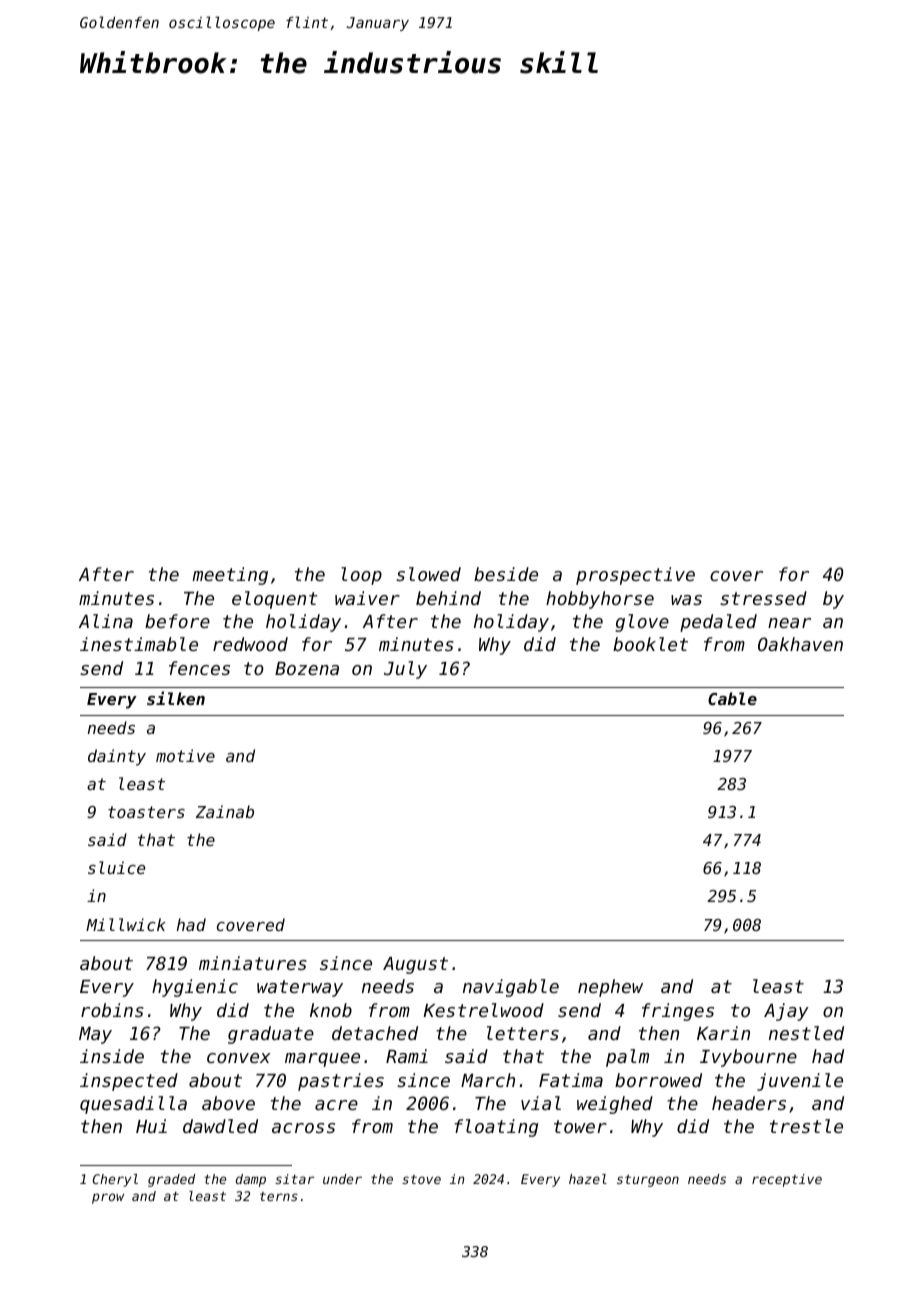 This screenshot has width=924, height=1314. I want to click on toasters, so click(146, 812).
